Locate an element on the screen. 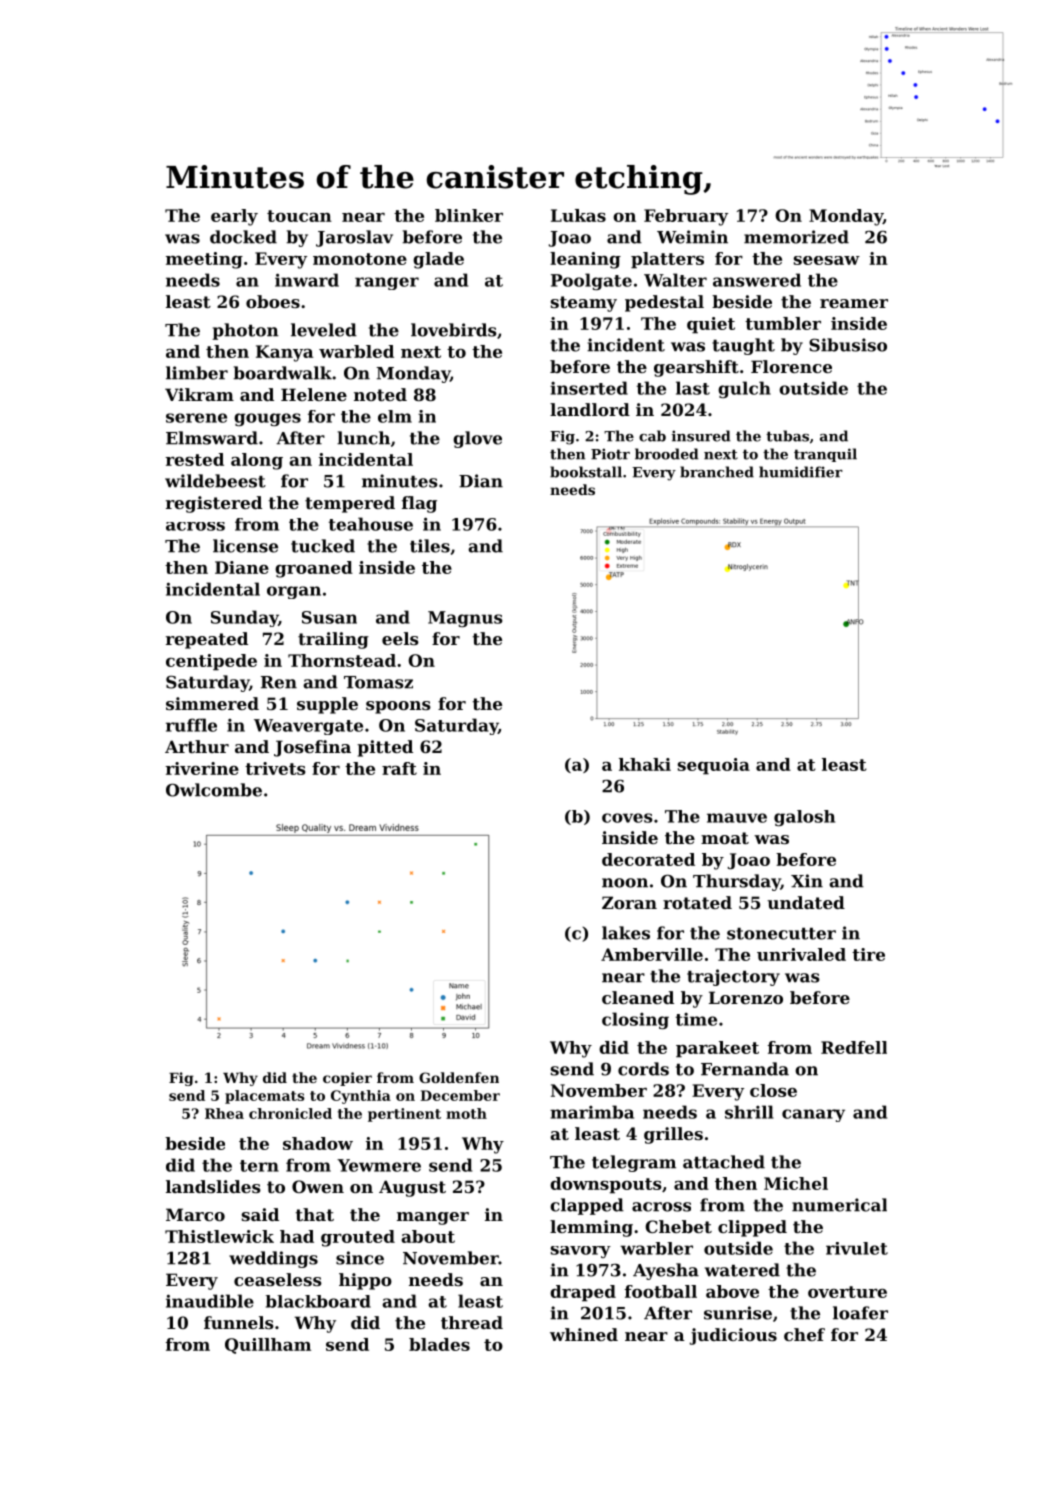 Image resolution: width=1053 pixels, height=1495 pixels. landlord is located at coordinates (590, 409).
